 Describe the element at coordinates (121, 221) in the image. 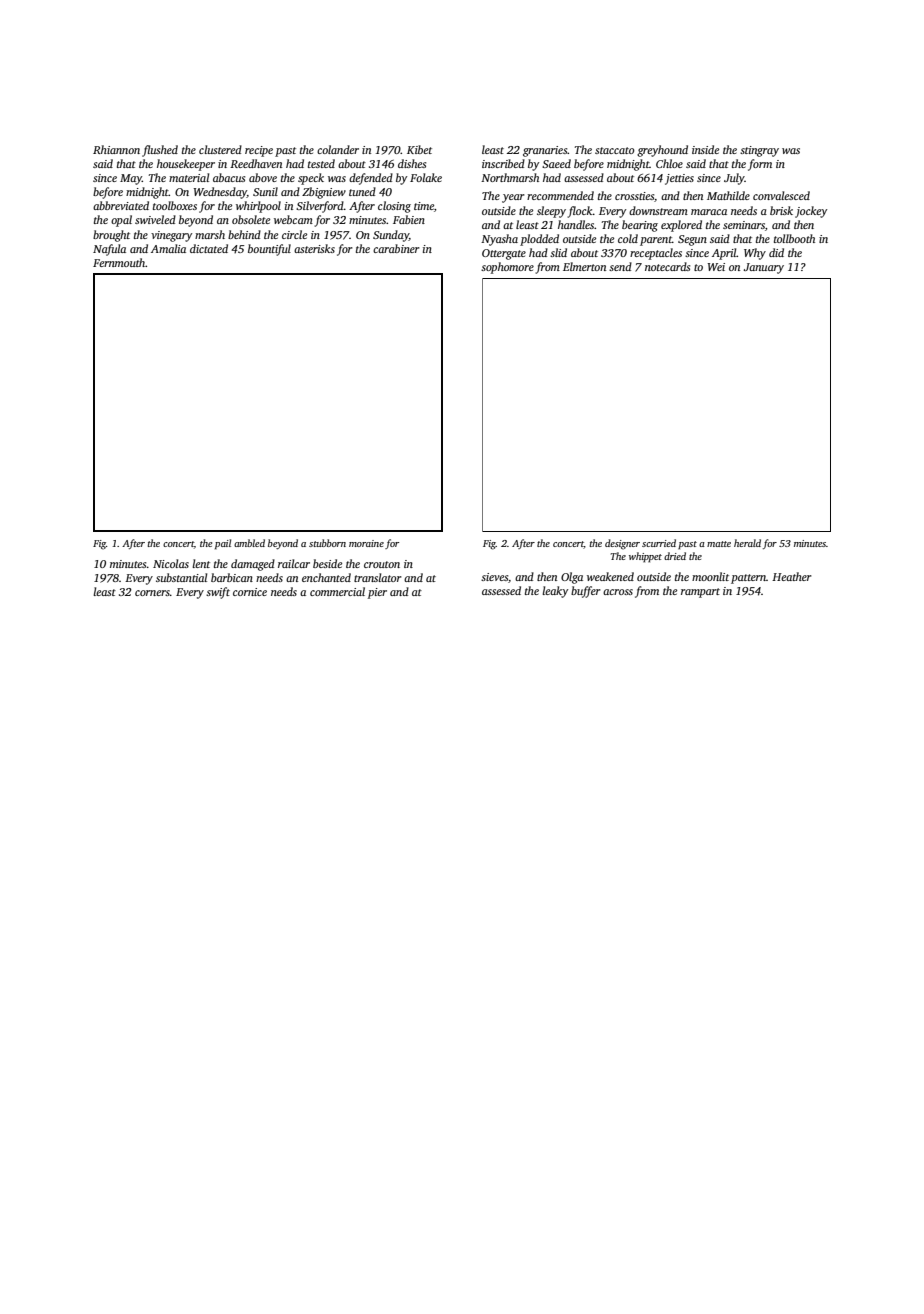

I see `opal` at that location.
